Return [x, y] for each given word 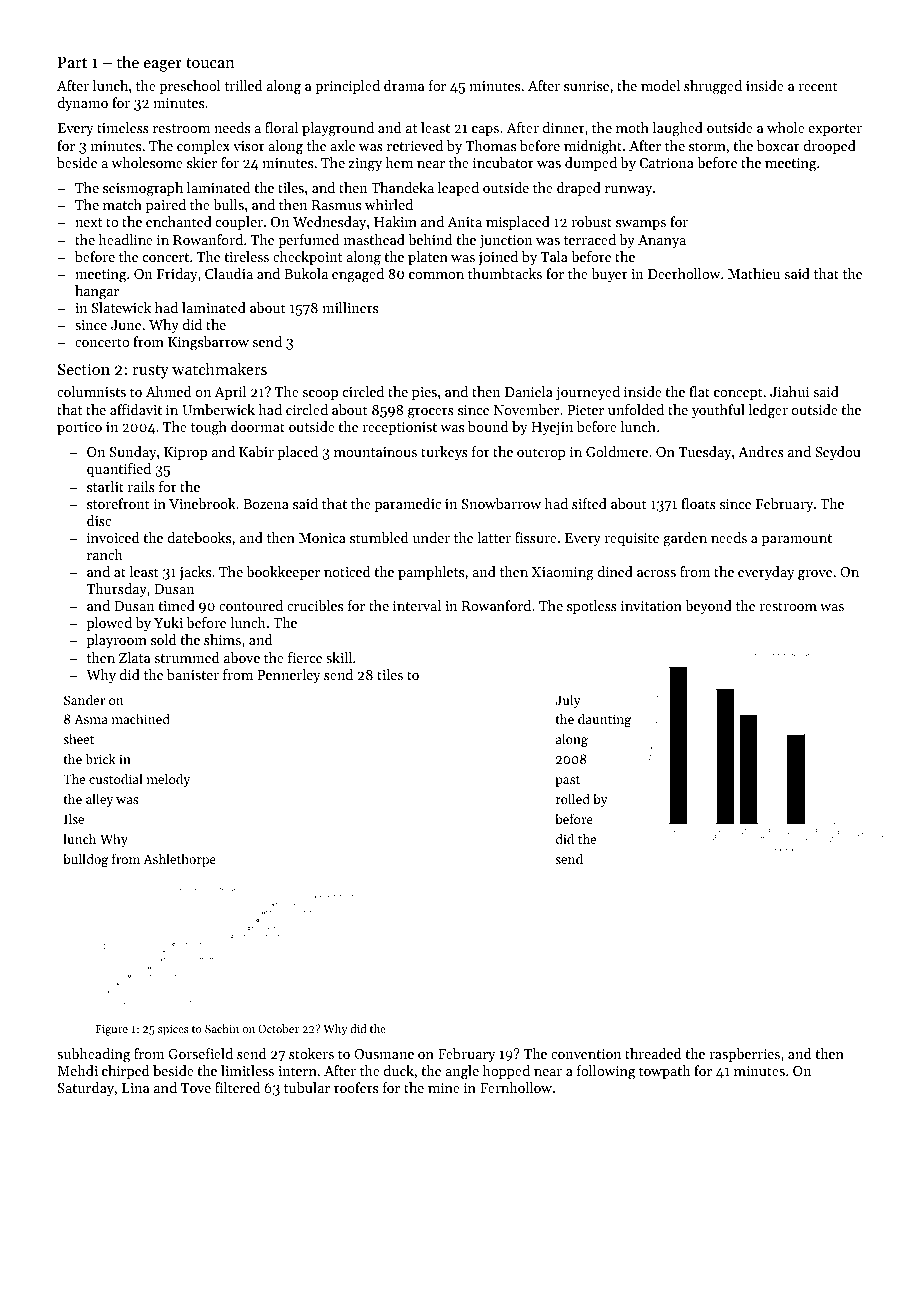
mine [444, 1088]
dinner [564, 127]
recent [818, 86]
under [431, 537]
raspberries [744, 1055]
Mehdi [78, 1070]
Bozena [266, 504]
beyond [708, 607]
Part [72, 62]
